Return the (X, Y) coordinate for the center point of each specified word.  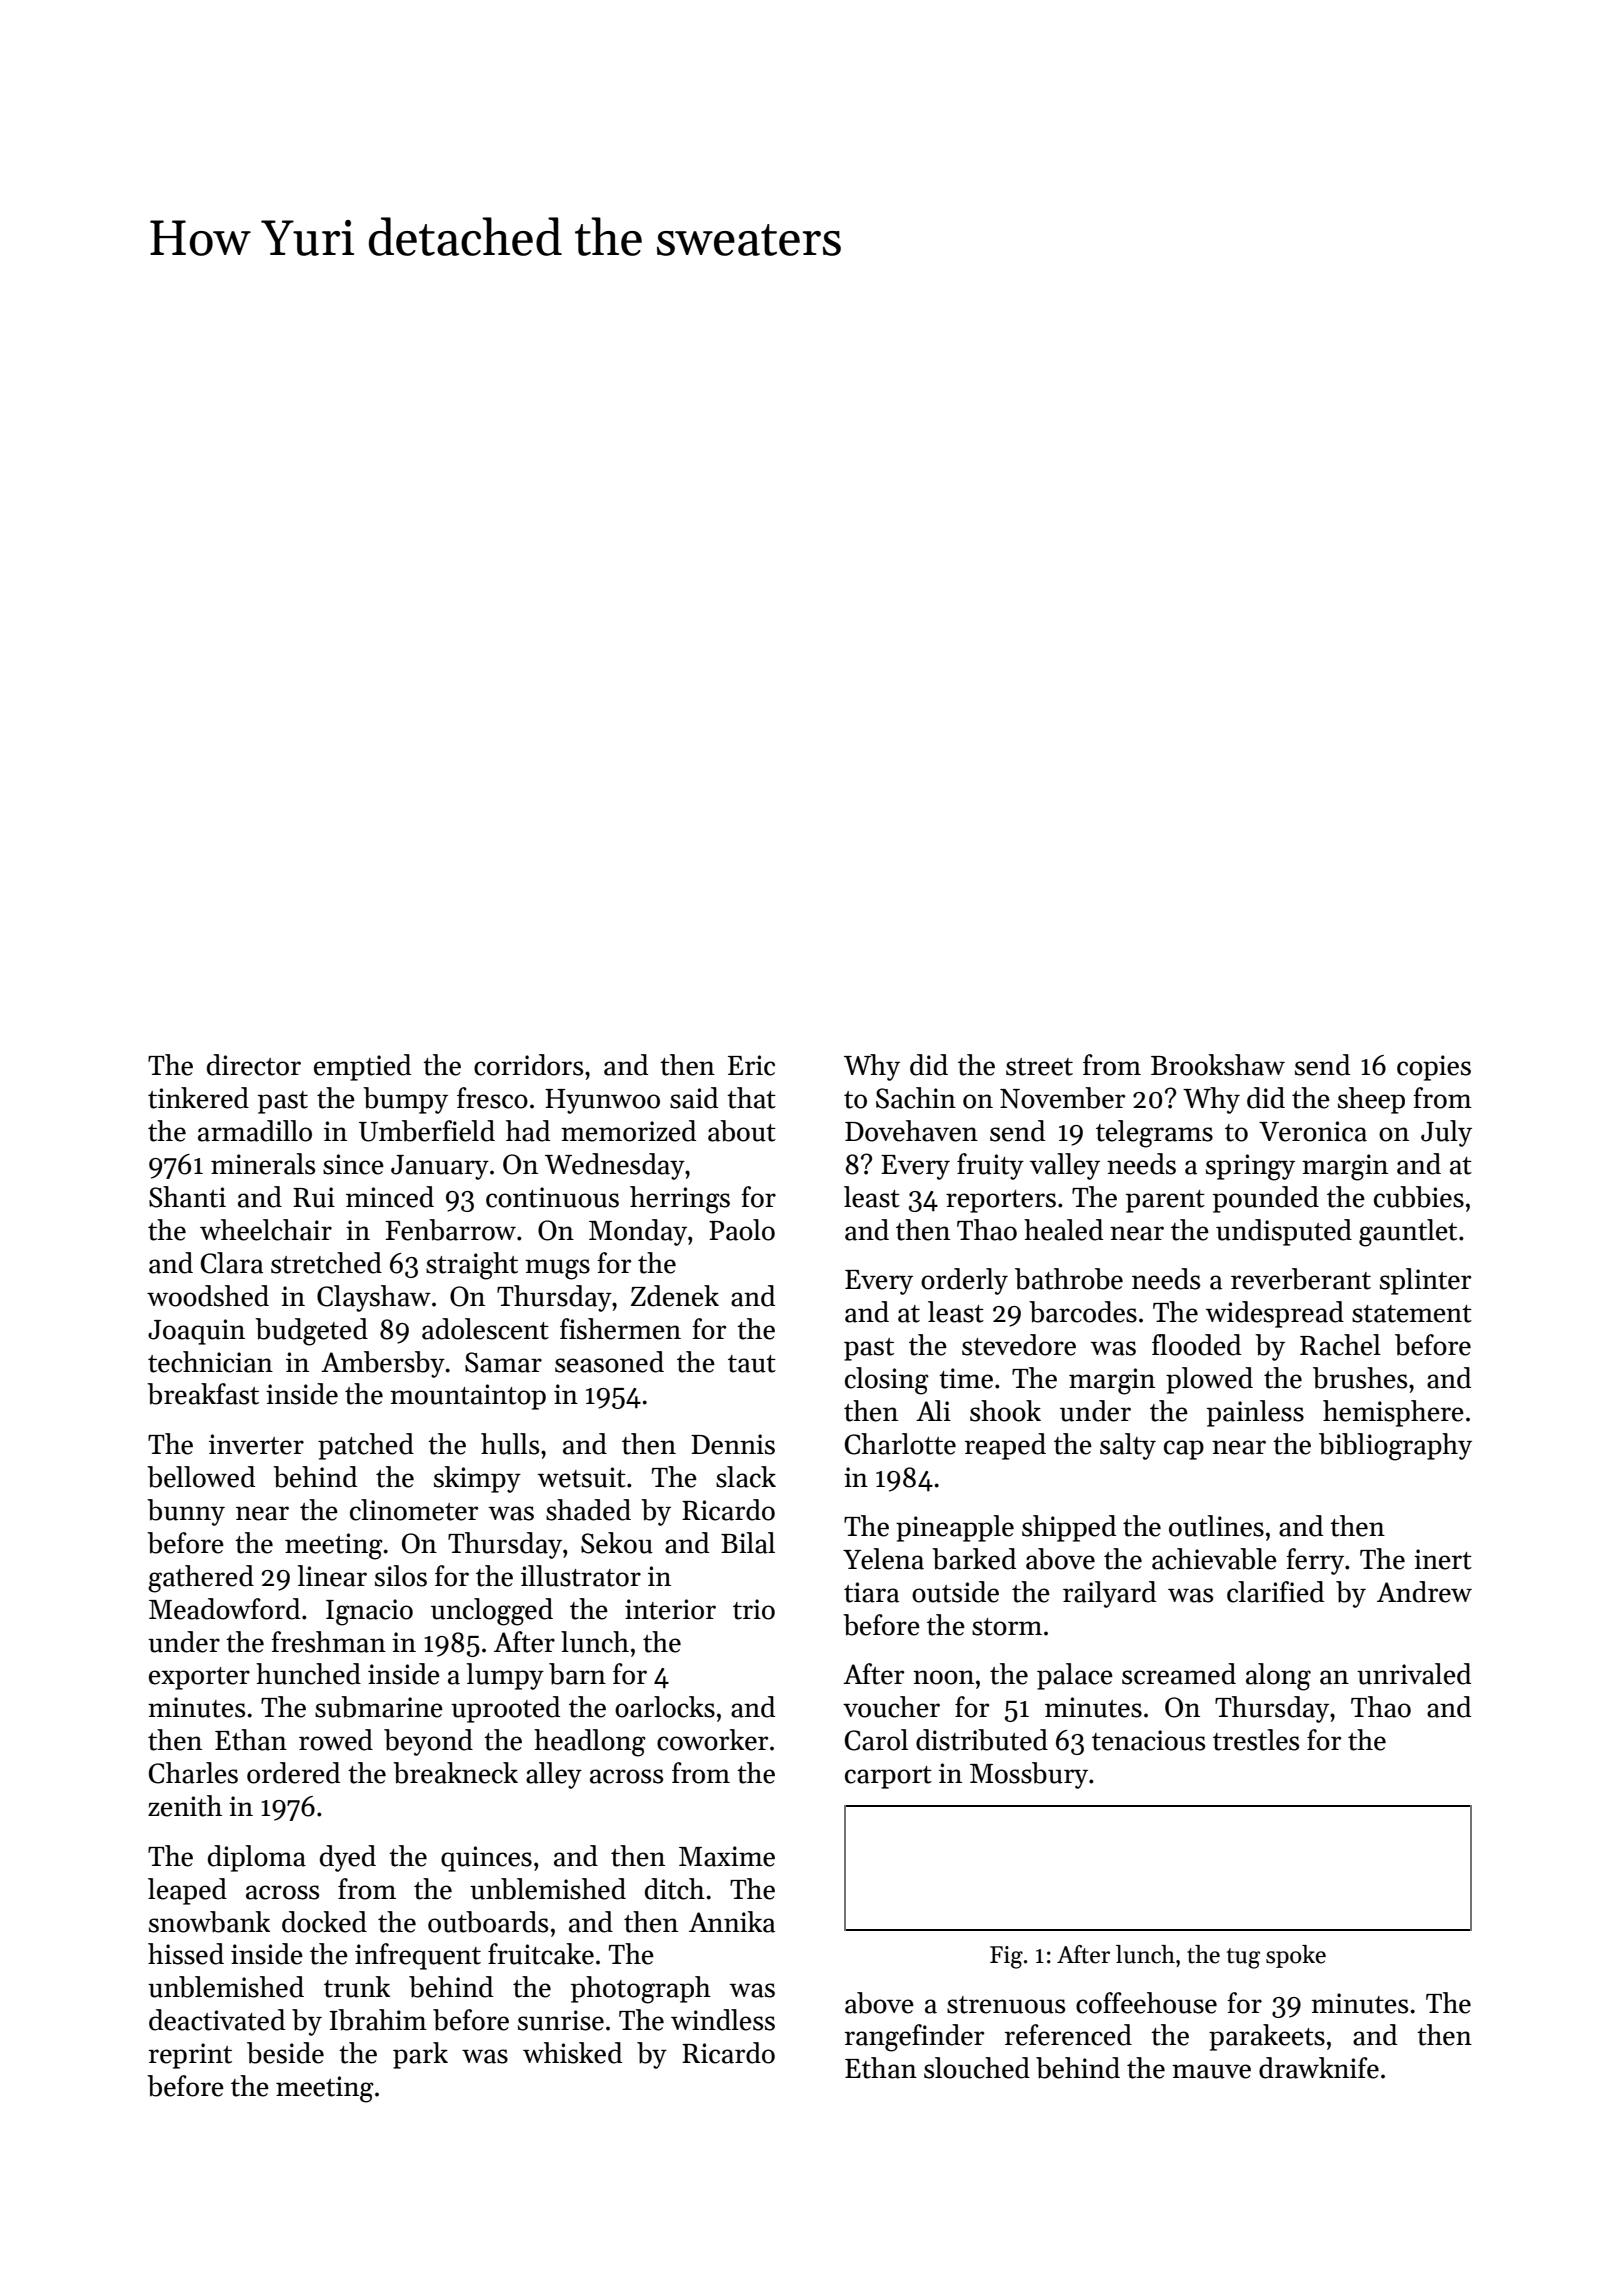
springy (1250, 1167)
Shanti (187, 1197)
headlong (590, 1743)
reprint (190, 2056)
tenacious (1148, 1740)
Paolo (742, 1230)
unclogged (492, 1612)
